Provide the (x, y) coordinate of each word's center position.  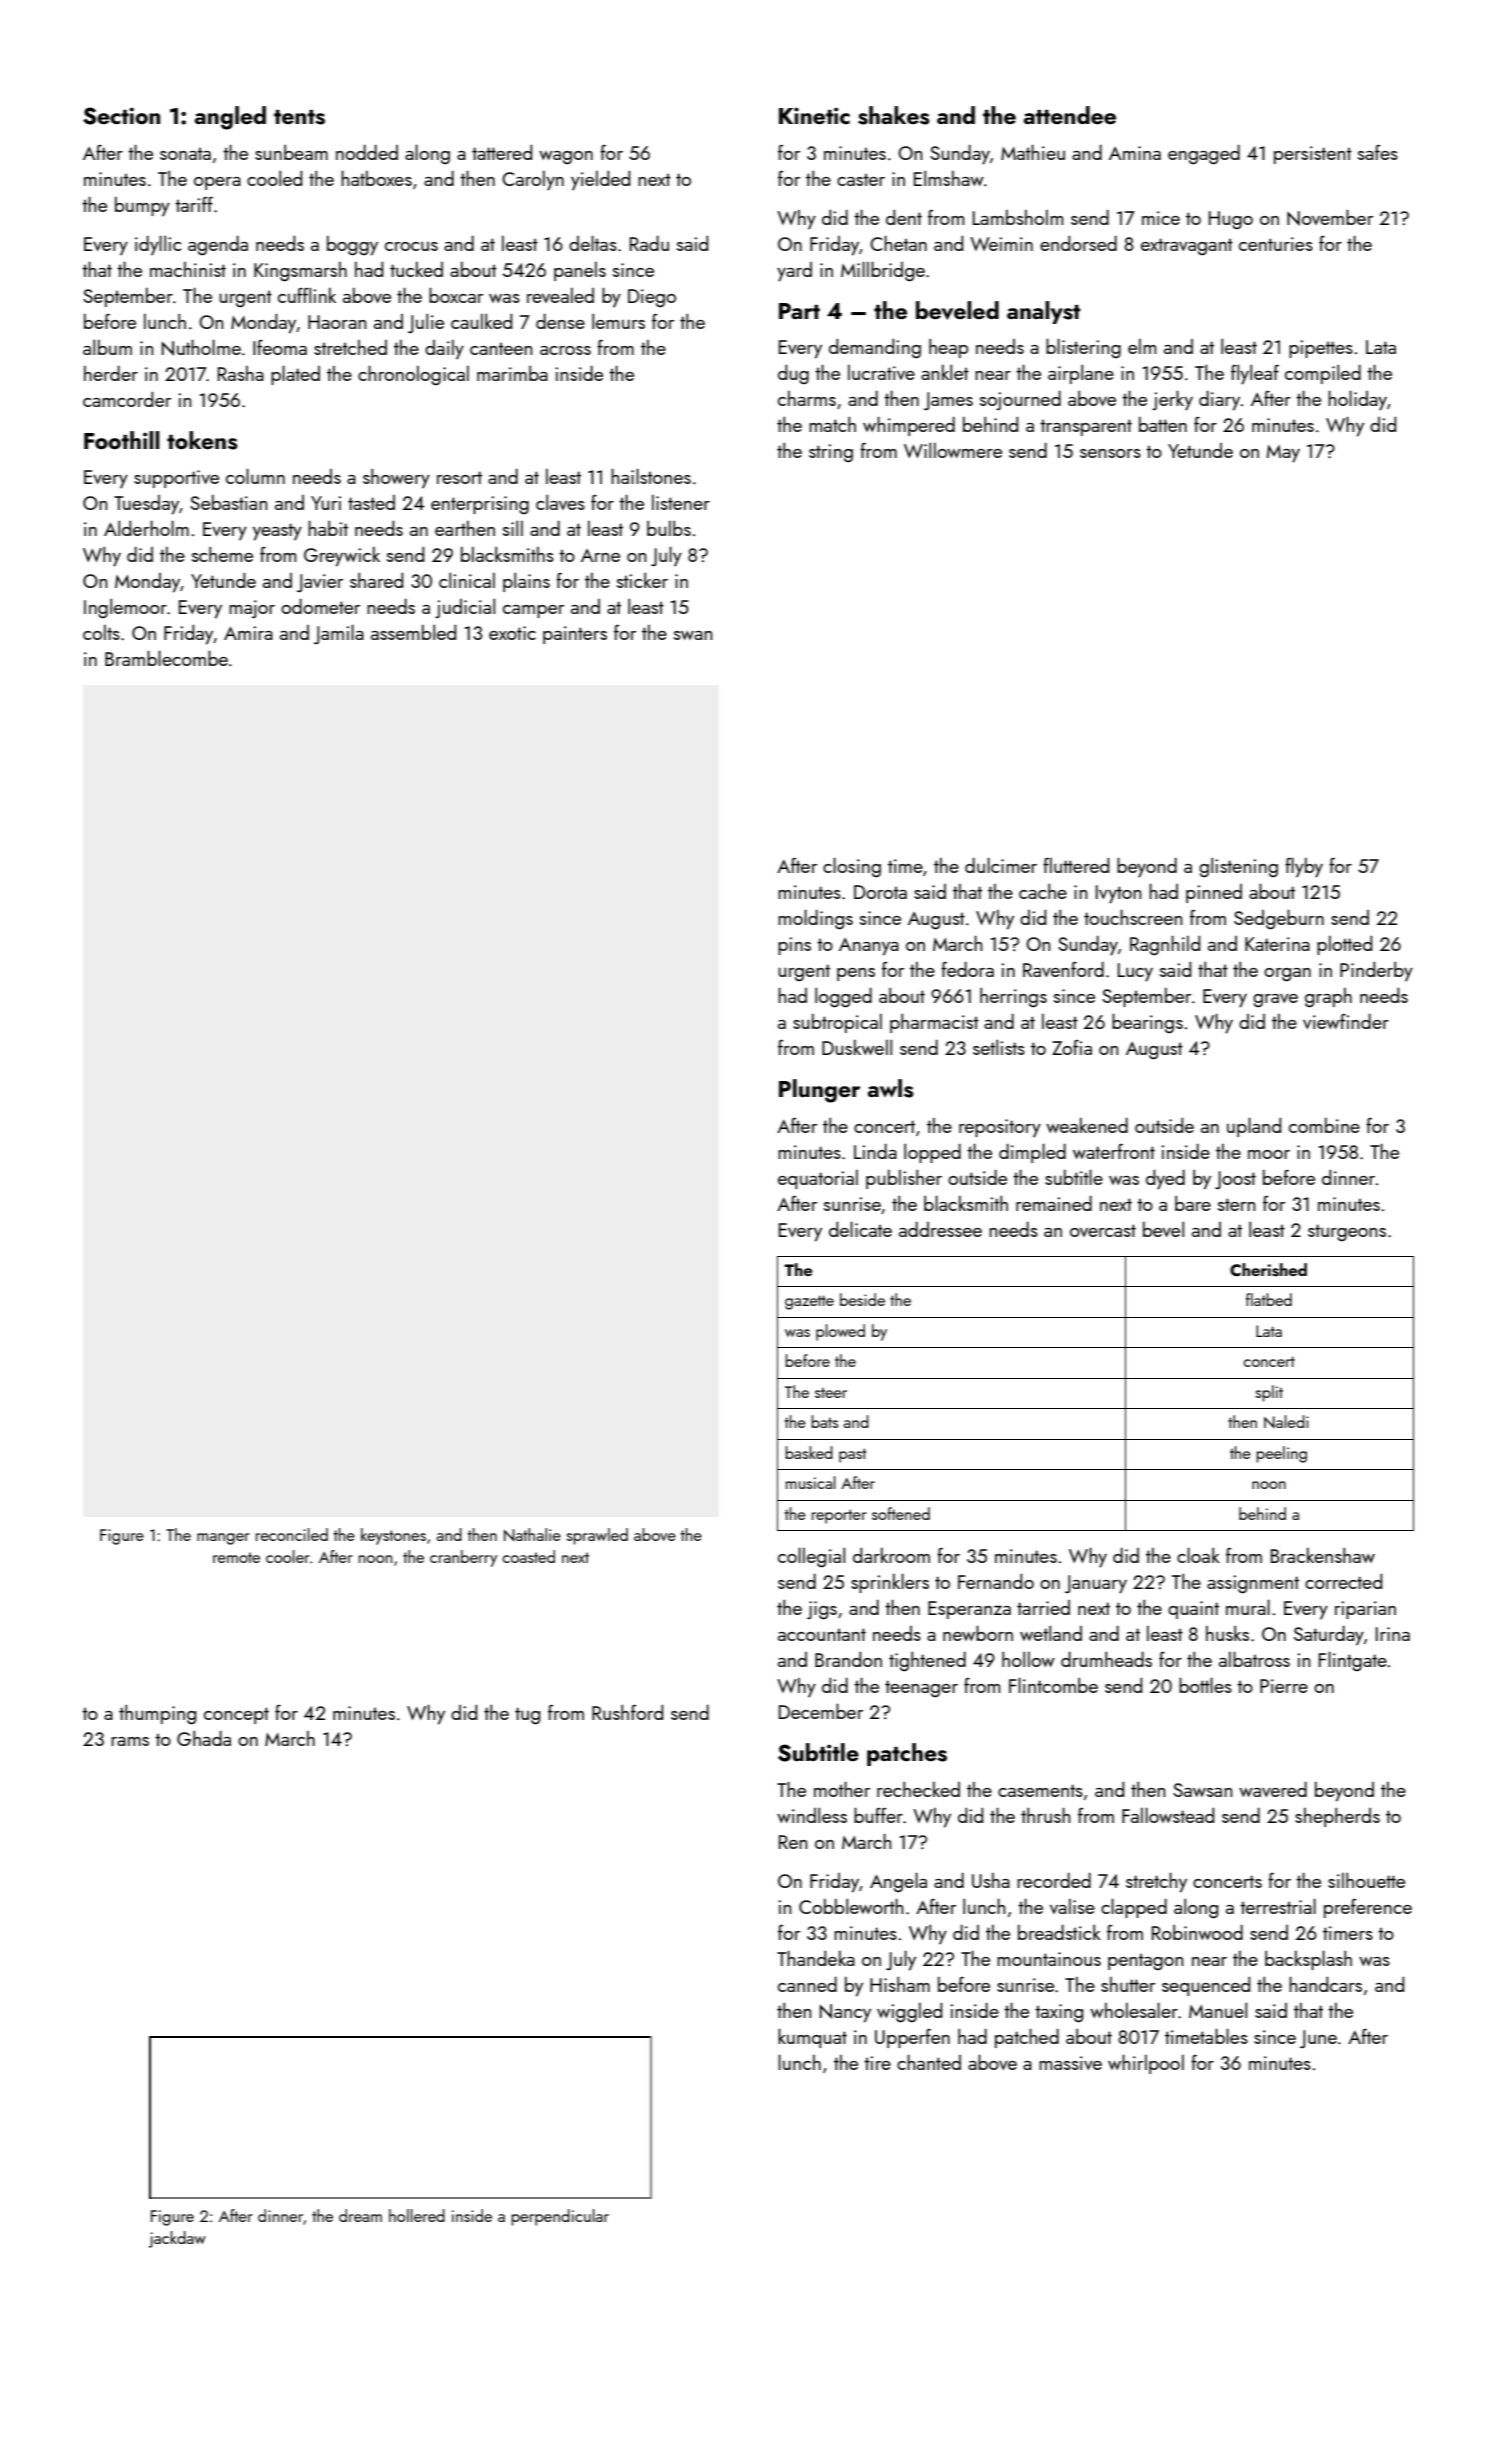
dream (360, 2215)
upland (1254, 1127)
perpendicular (560, 2217)
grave (1275, 1001)
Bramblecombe (166, 658)
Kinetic (814, 115)
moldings (815, 919)
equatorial (818, 1179)
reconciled (292, 1534)
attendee (1070, 115)
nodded (367, 152)
